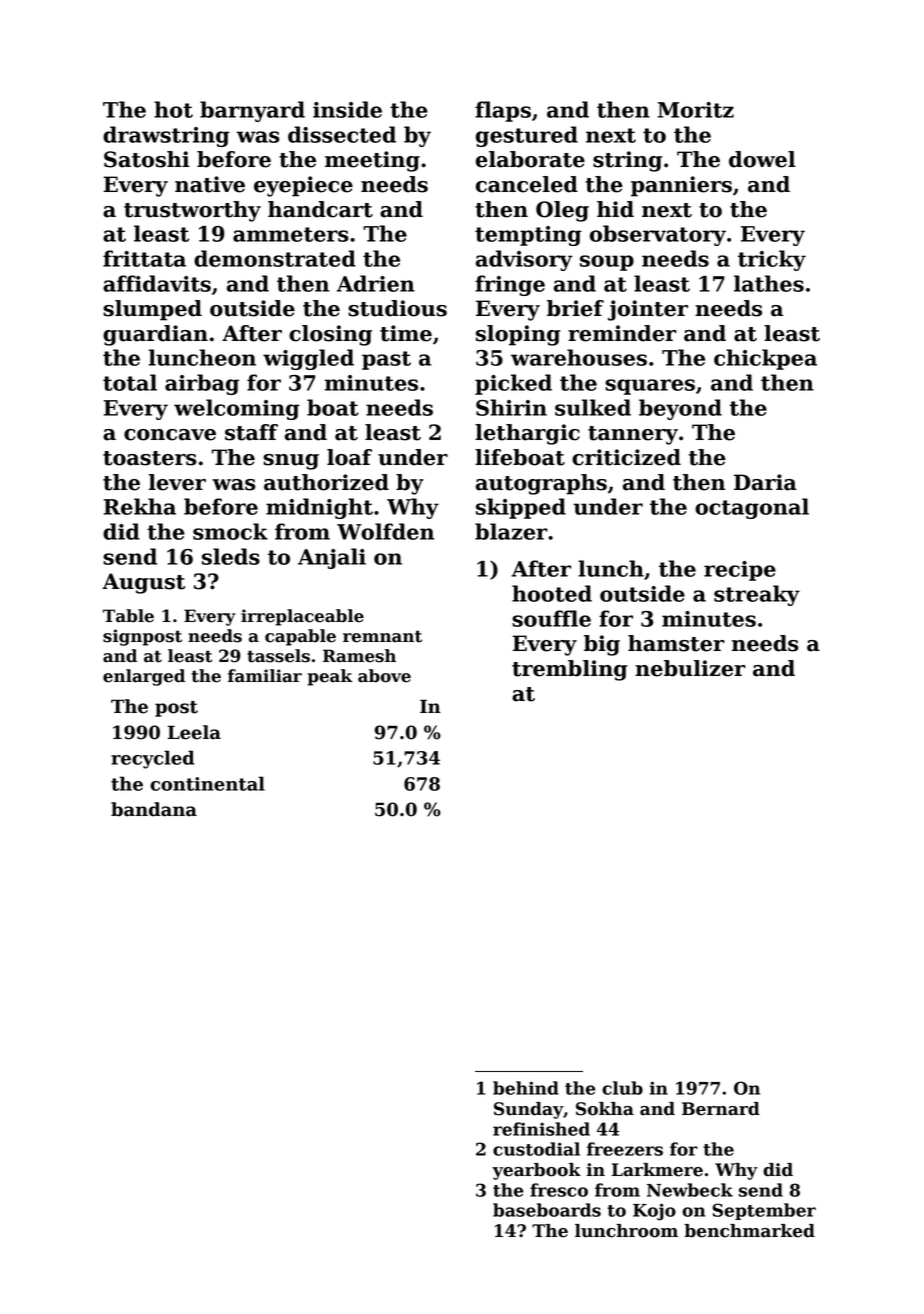 Image resolution: width=924 pixels, height=1314 pixels. I want to click on Bernard, so click(721, 1109).
